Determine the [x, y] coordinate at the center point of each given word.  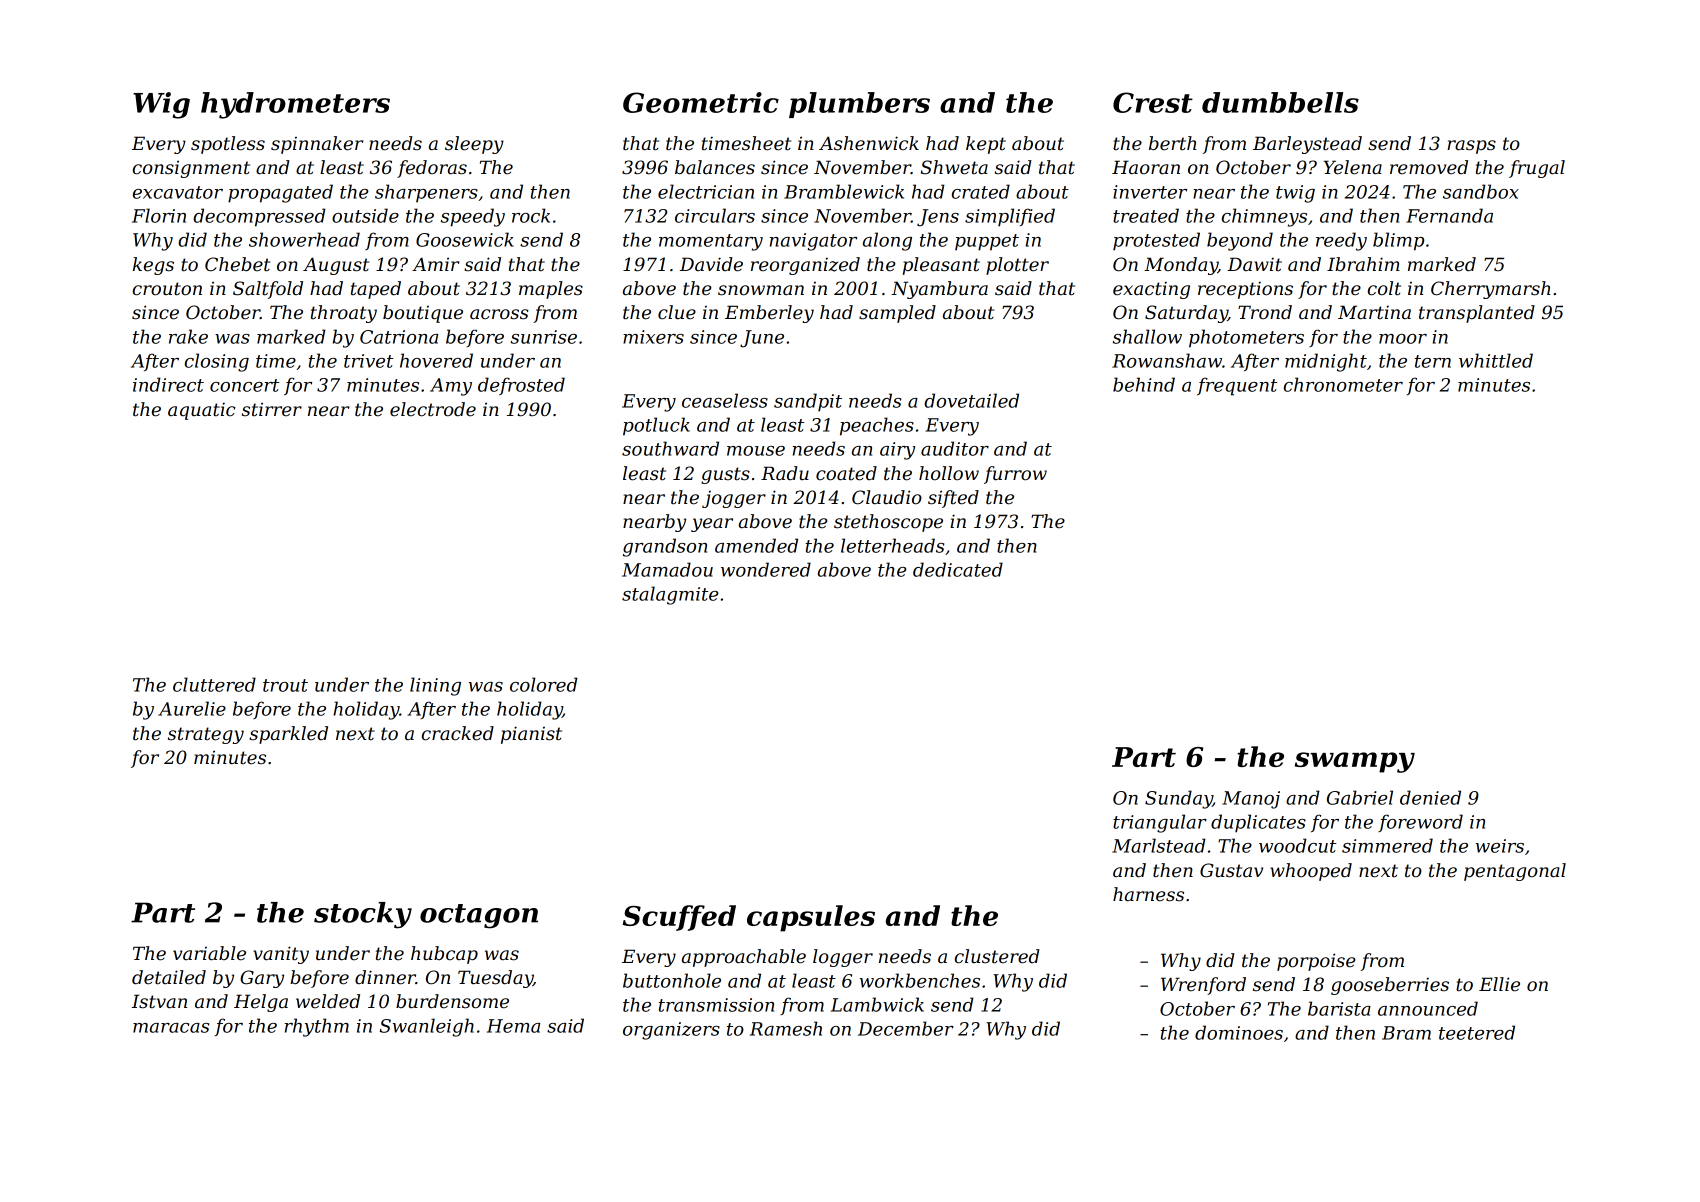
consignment [191, 169]
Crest [1153, 102]
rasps [1471, 147]
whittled [1496, 360]
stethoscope [888, 523]
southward [670, 448]
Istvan [159, 1001]
